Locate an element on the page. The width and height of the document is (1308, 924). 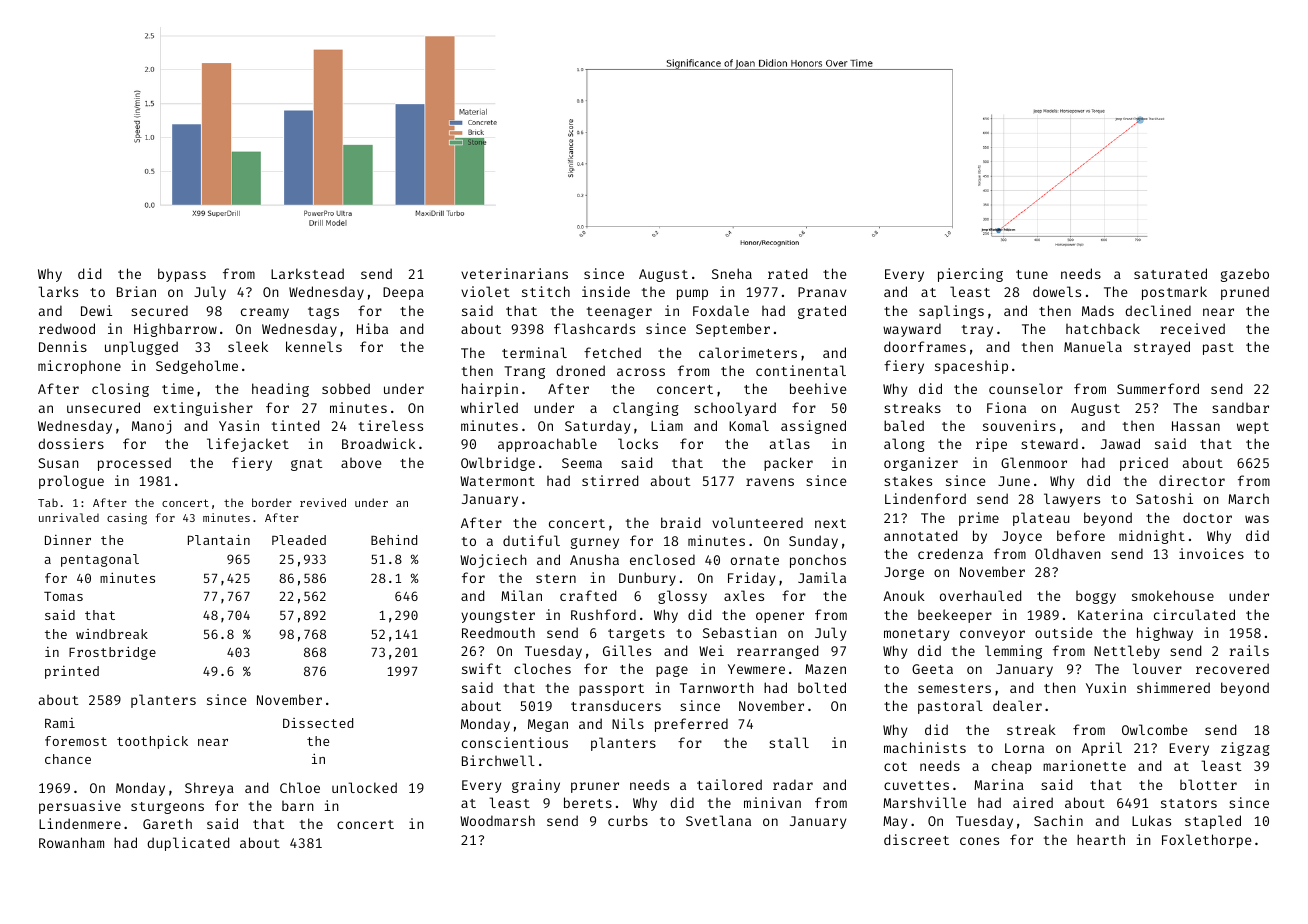
printed is located at coordinates (72, 672).
